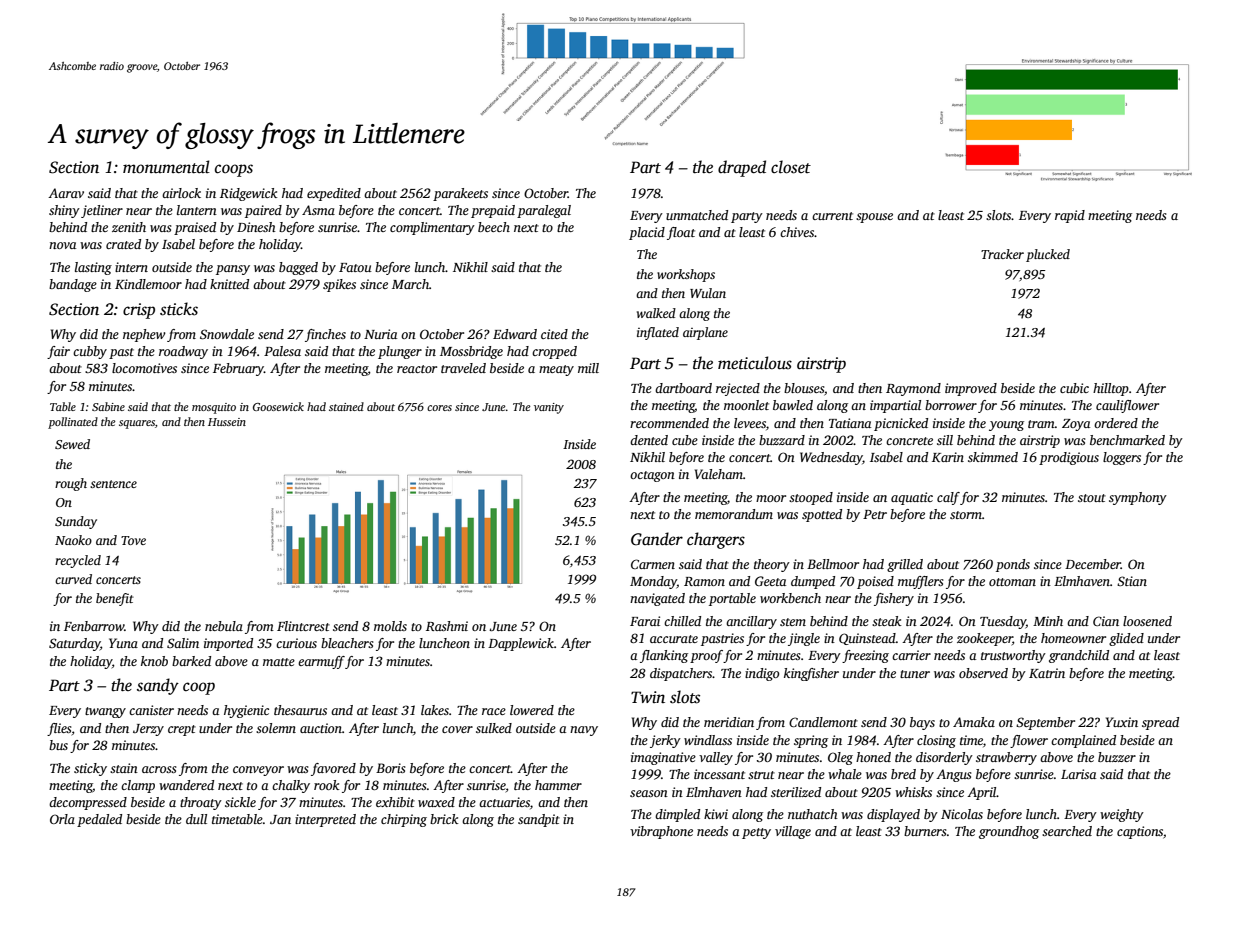  Describe the element at coordinates (62, 819) in the document. I see `Orla` at that location.
